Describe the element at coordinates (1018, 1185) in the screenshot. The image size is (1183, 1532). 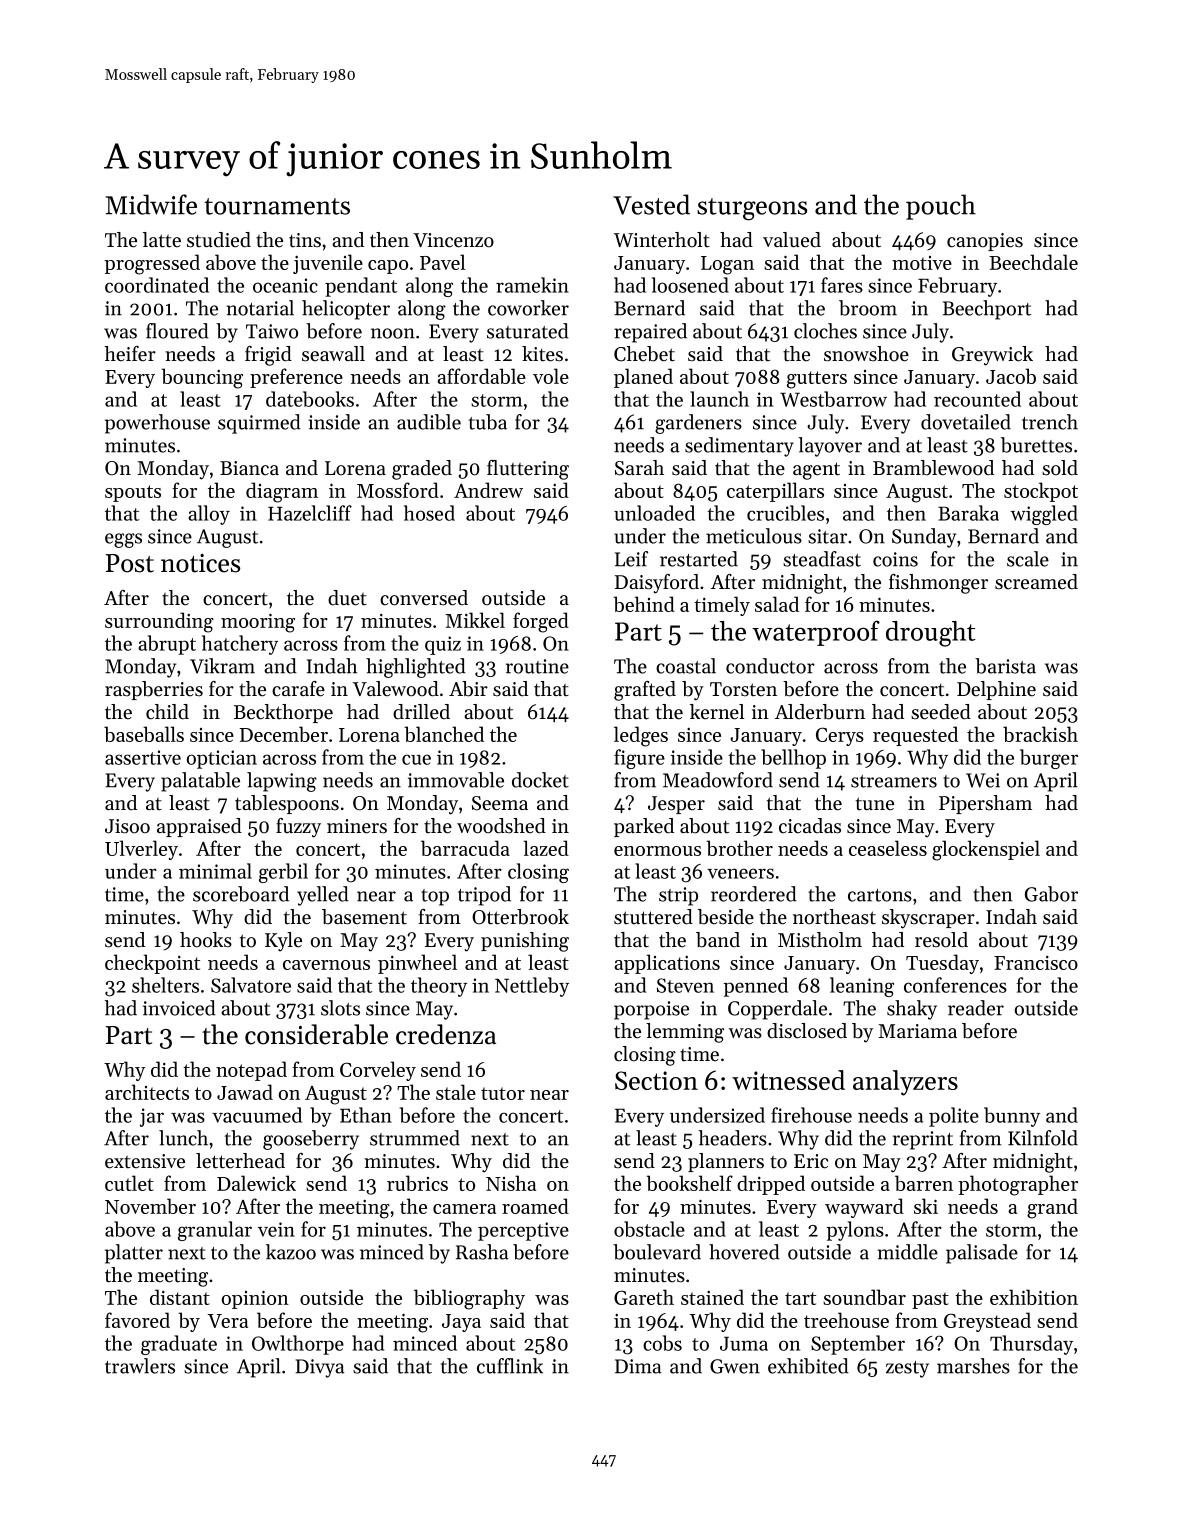
I see `photographer` at that location.
